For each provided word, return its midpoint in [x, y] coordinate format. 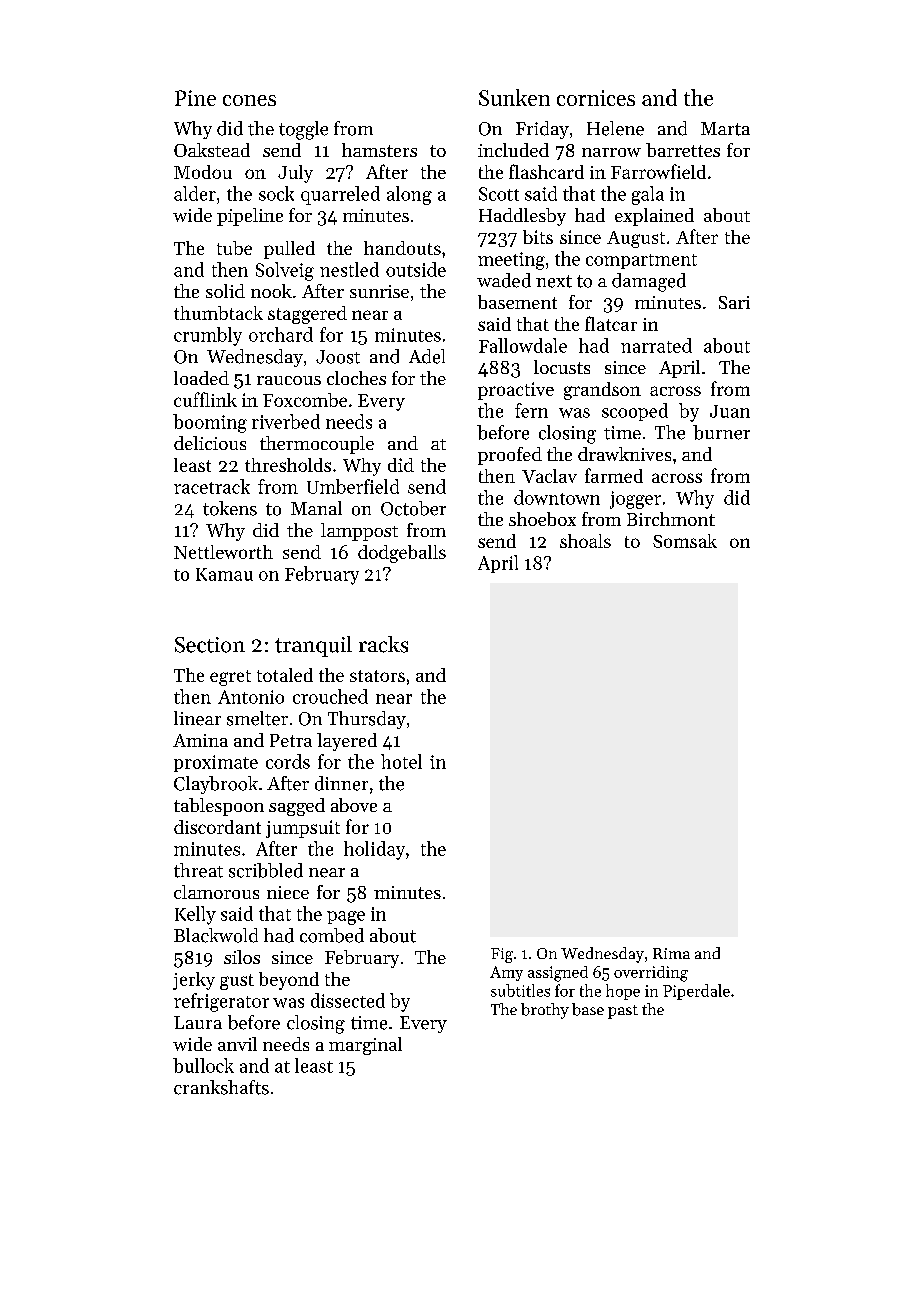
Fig [502, 955]
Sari [734, 302]
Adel [427, 356]
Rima [671, 953]
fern [531, 410]
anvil [237, 1044]
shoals [585, 541]
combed [332, 935]
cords [288, 761]
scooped [635, 412]
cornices [596, 98]
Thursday [367, 720]
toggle [303, 130]
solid [225, 291]
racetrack [212, 486]
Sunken [514, 97]
